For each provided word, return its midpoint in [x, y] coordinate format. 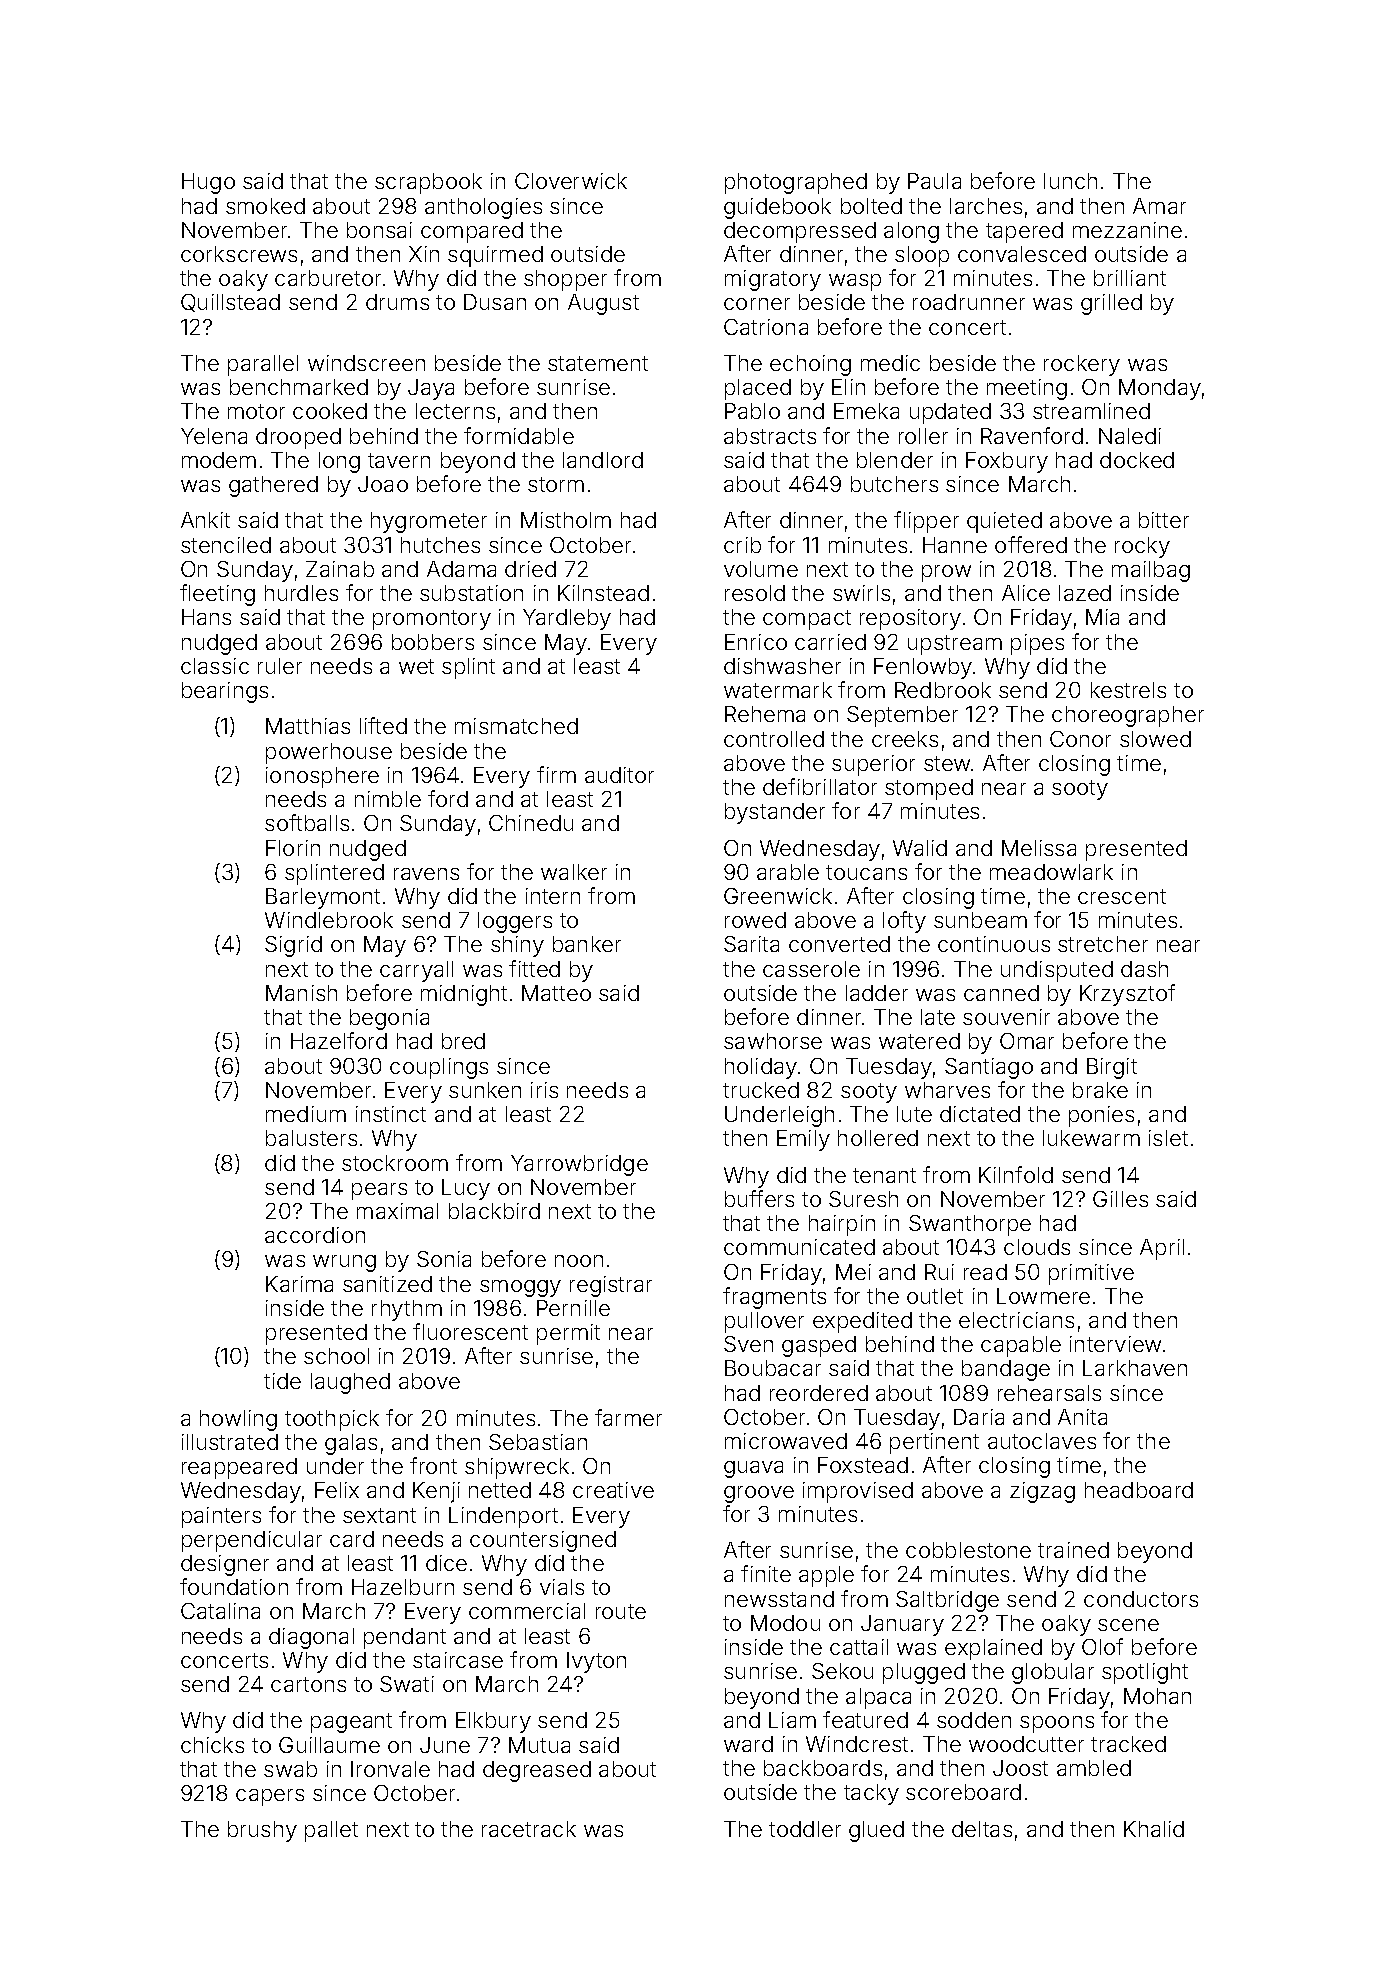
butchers [894, 484]
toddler [805, 1829]
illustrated [230, 1442]
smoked [265, 206]
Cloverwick [571, 181]
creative [613, 1490]
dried [530, 569]
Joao [383, 484]
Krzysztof [1127, 995]
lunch [1070, 181]
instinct [391, 1114]
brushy [262, 1831]
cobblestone [968, 1550]
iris [544, 1090]
